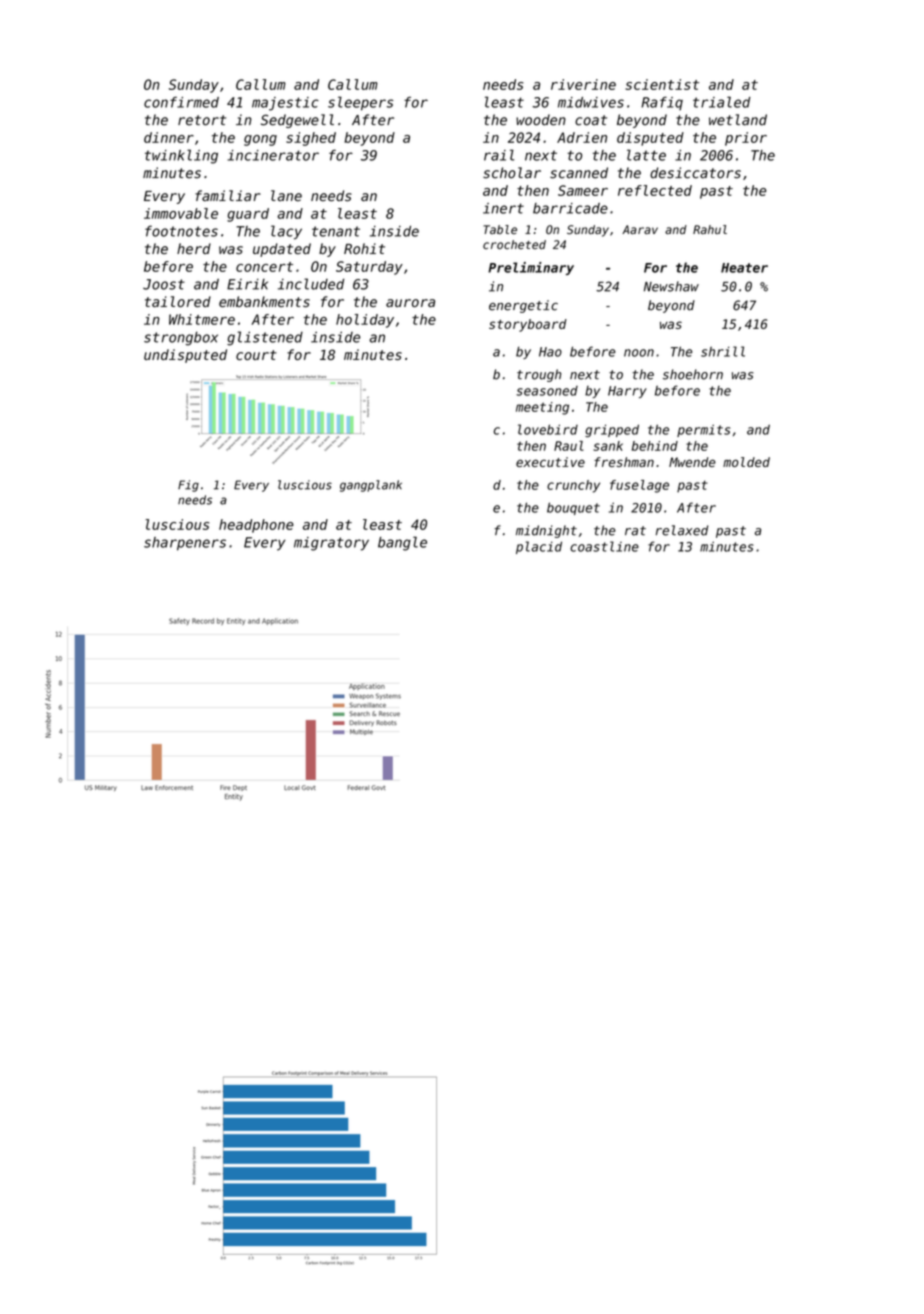  What do you see at coordinates (695, 173) in the screenshot?
I see `desiccators` at bounding box center [695, 173].
